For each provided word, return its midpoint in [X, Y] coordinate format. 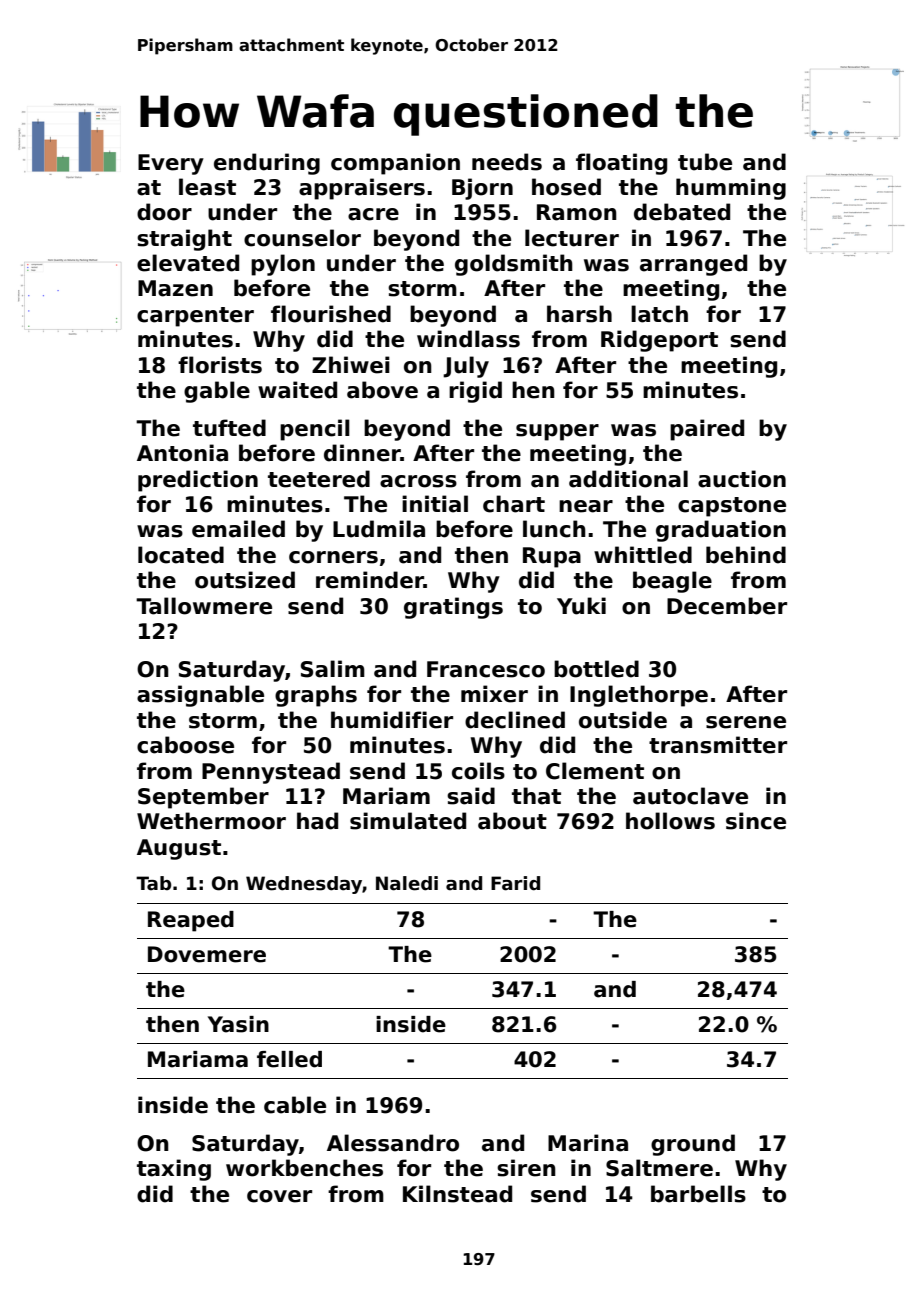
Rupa [552, 557]
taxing [174, 1170]
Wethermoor [211, 821]
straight [184, 240]
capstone [732, 507]
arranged [693, 265]
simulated [408, 821]
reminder [370, 580]
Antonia [182, 453]
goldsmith [514, 265]
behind [746, 555]
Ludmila [379, 529]
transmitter [718, 745]
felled [289, 1059]
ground [693, 1145]
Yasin [238, 1024]
